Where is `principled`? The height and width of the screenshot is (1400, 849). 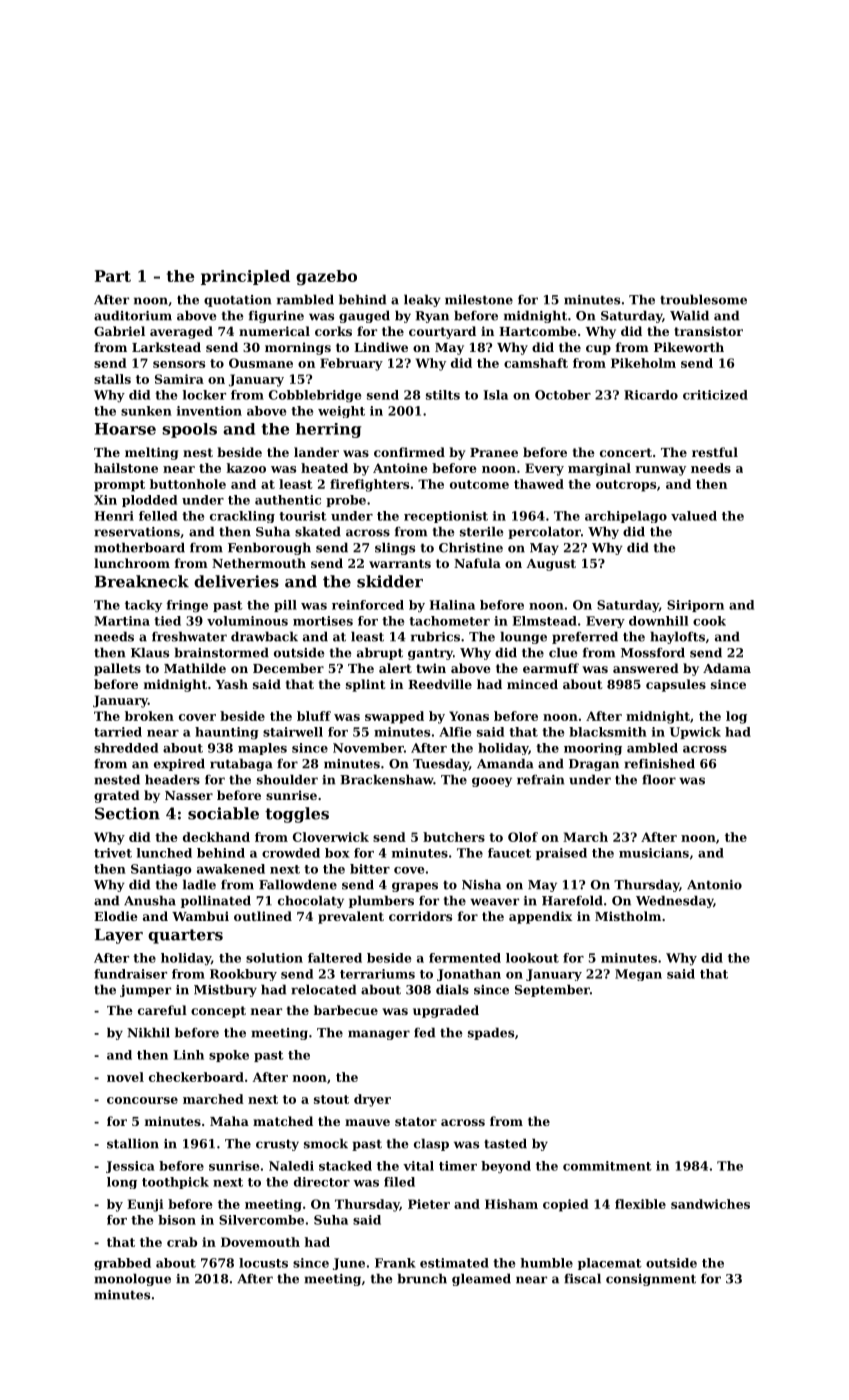 principled is located at coordinates (245, 277).
